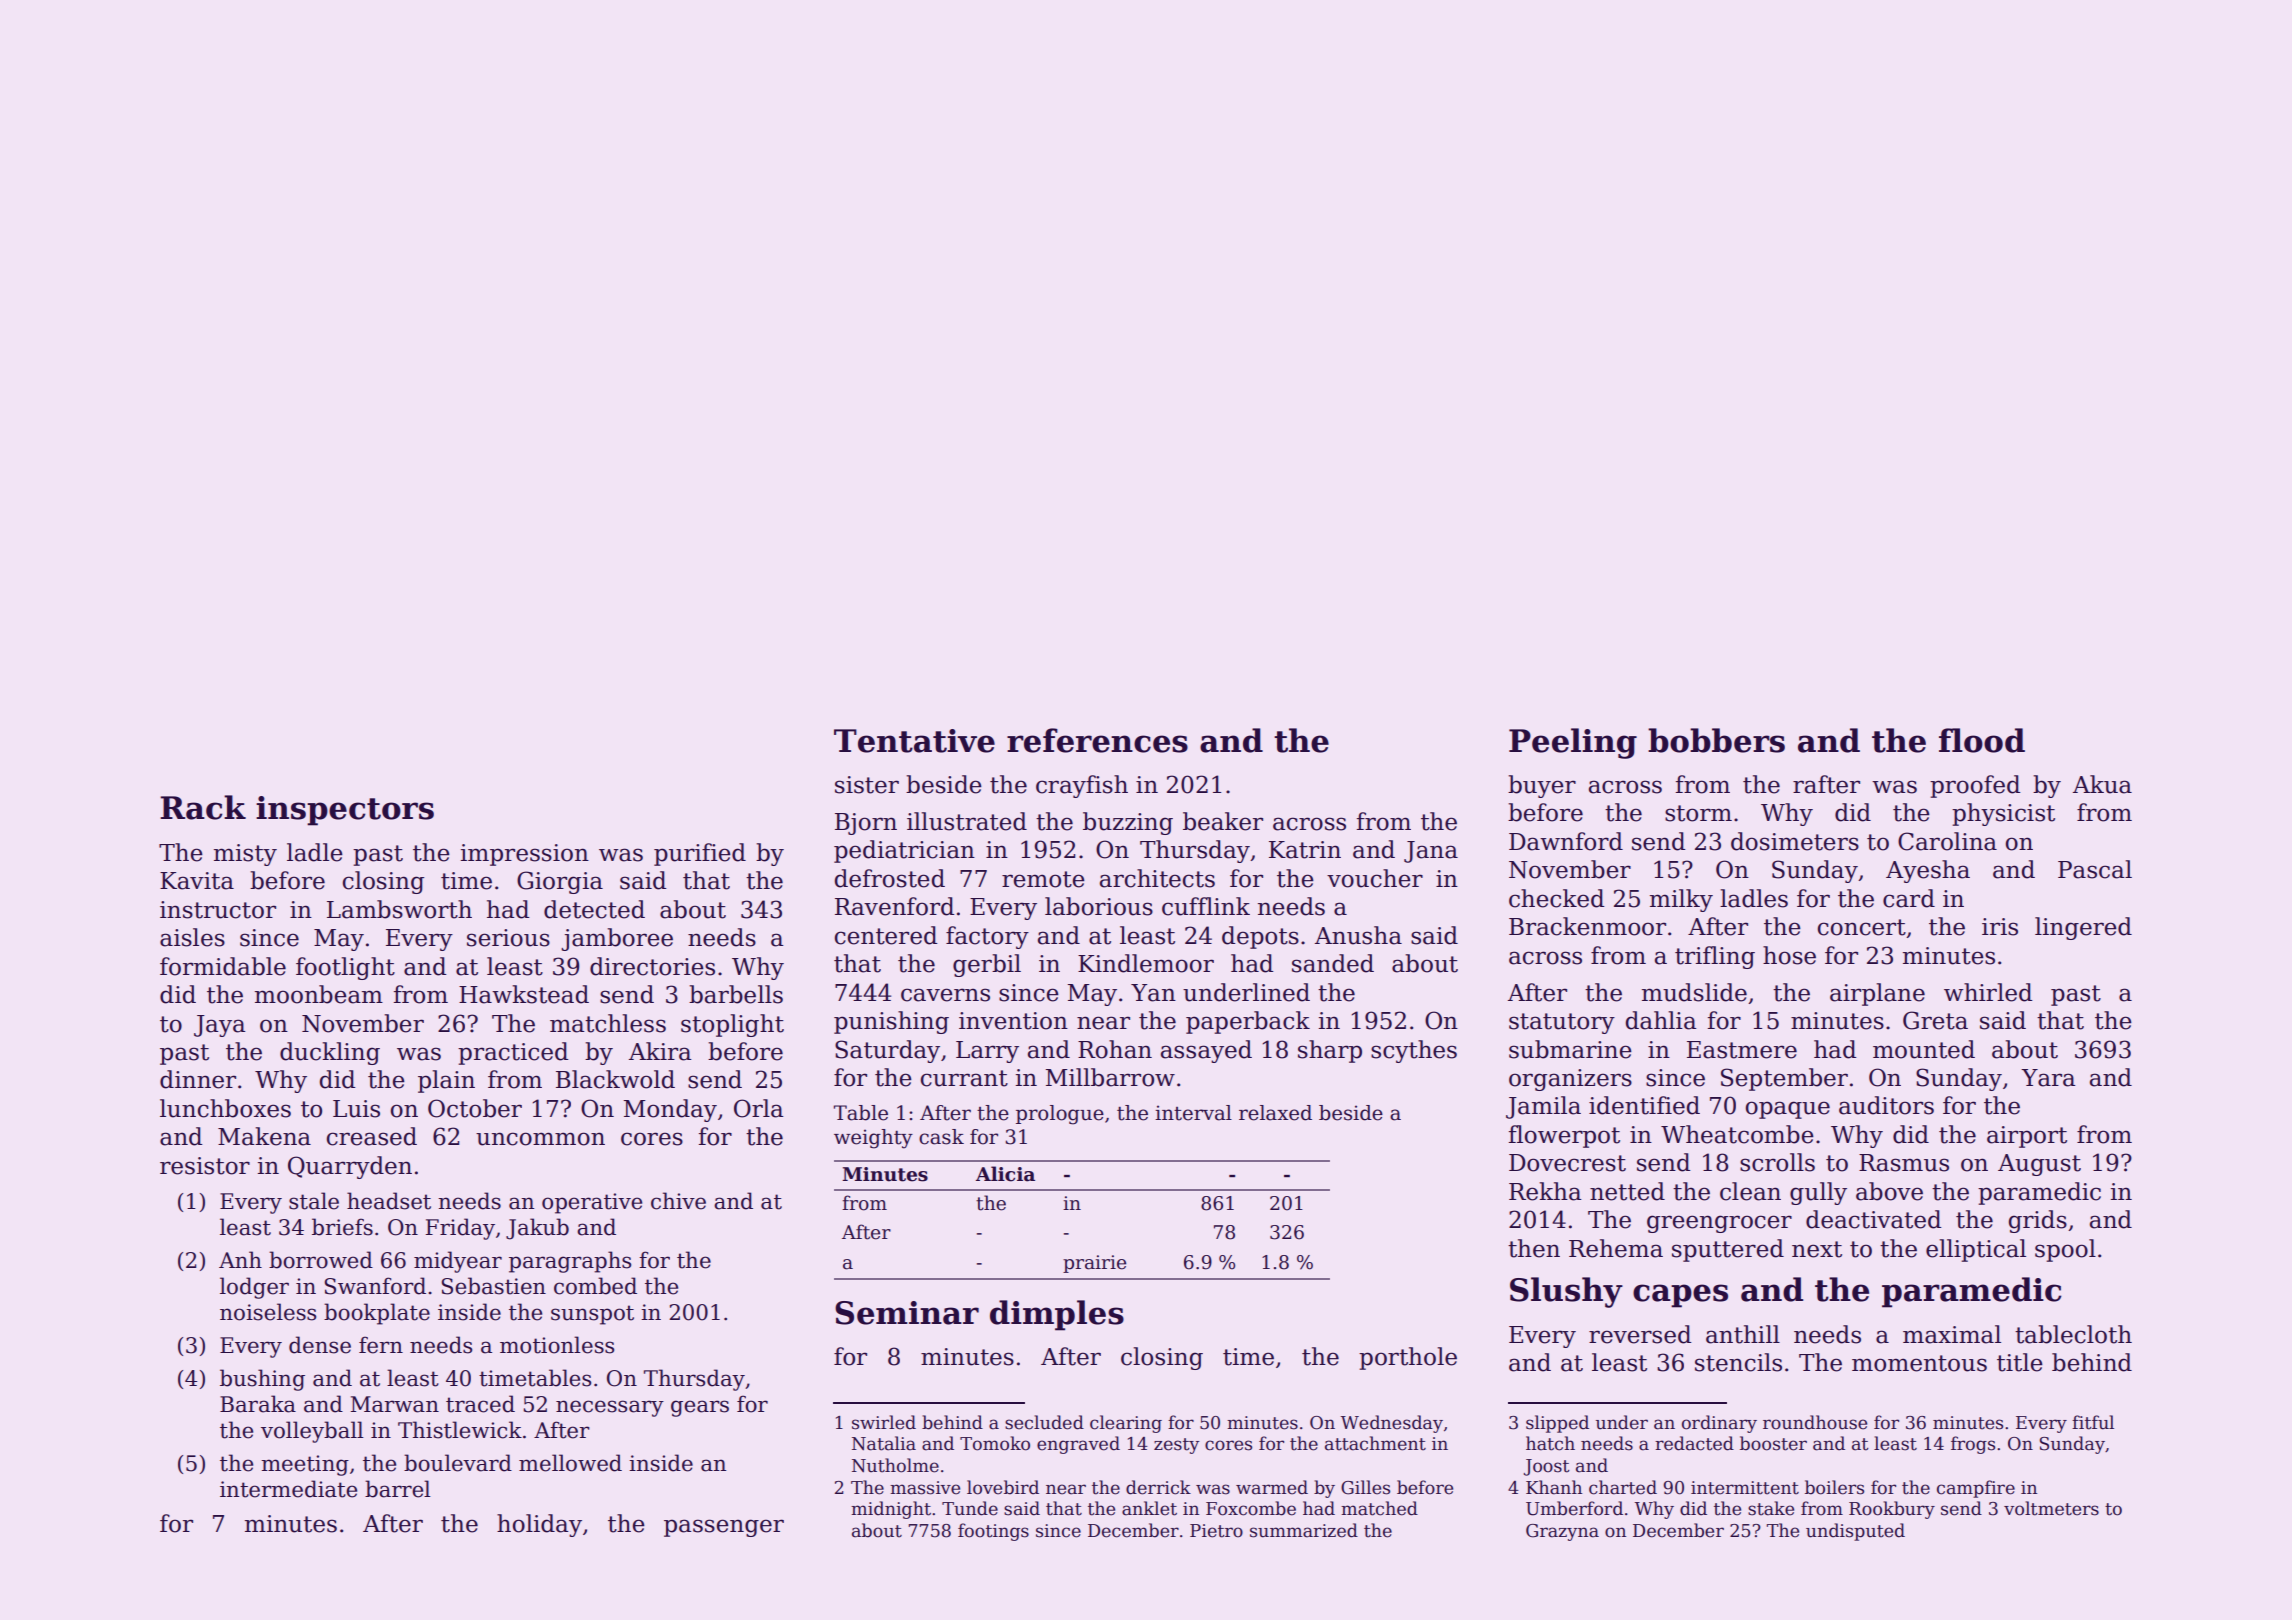 The image size is (2292, 1620). I want to click on inspectors, so click(345, 811).
